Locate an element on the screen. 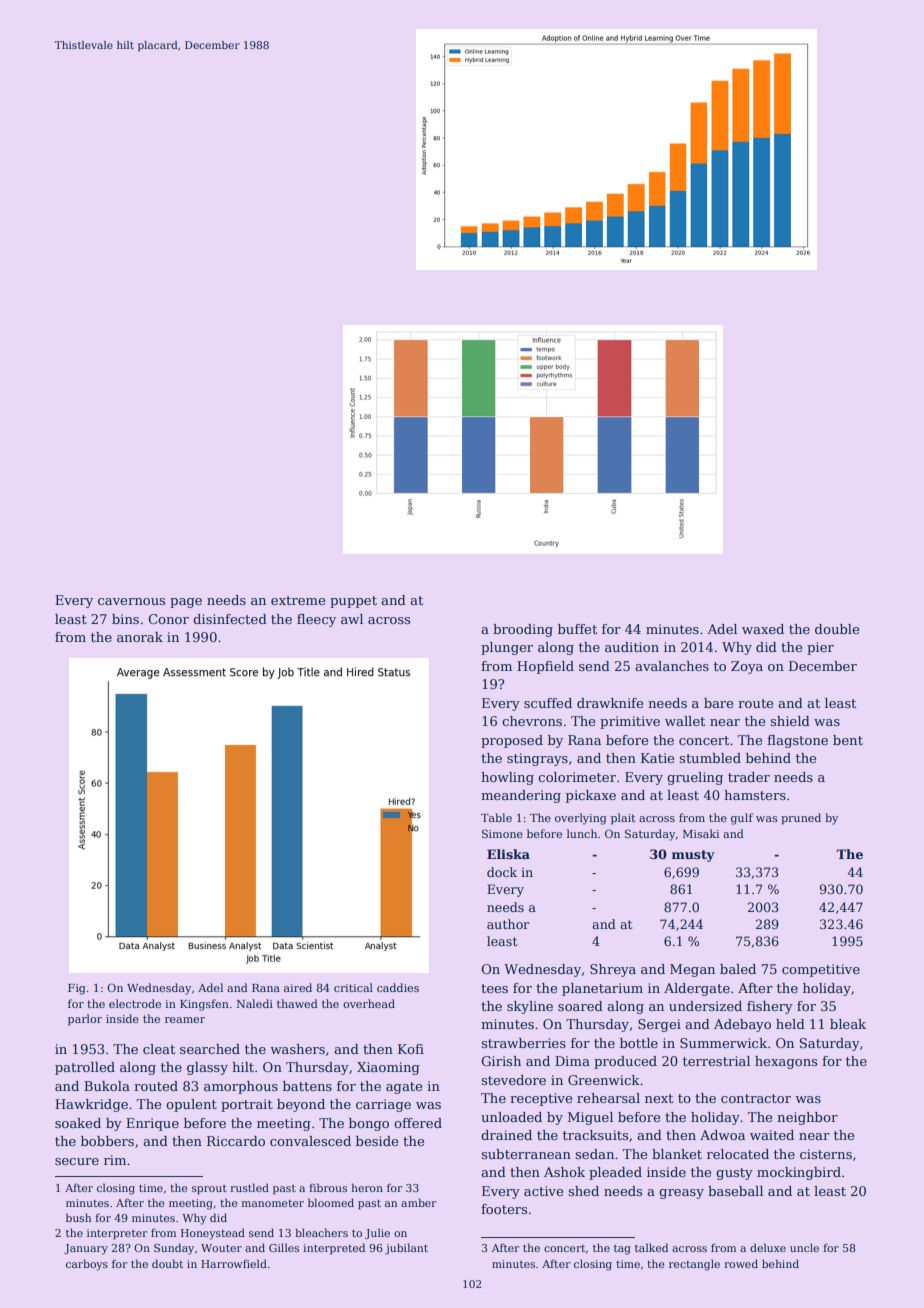 This screenshot has width=924, height=1308. Honeystead is located at coordinates (213, 1234).
